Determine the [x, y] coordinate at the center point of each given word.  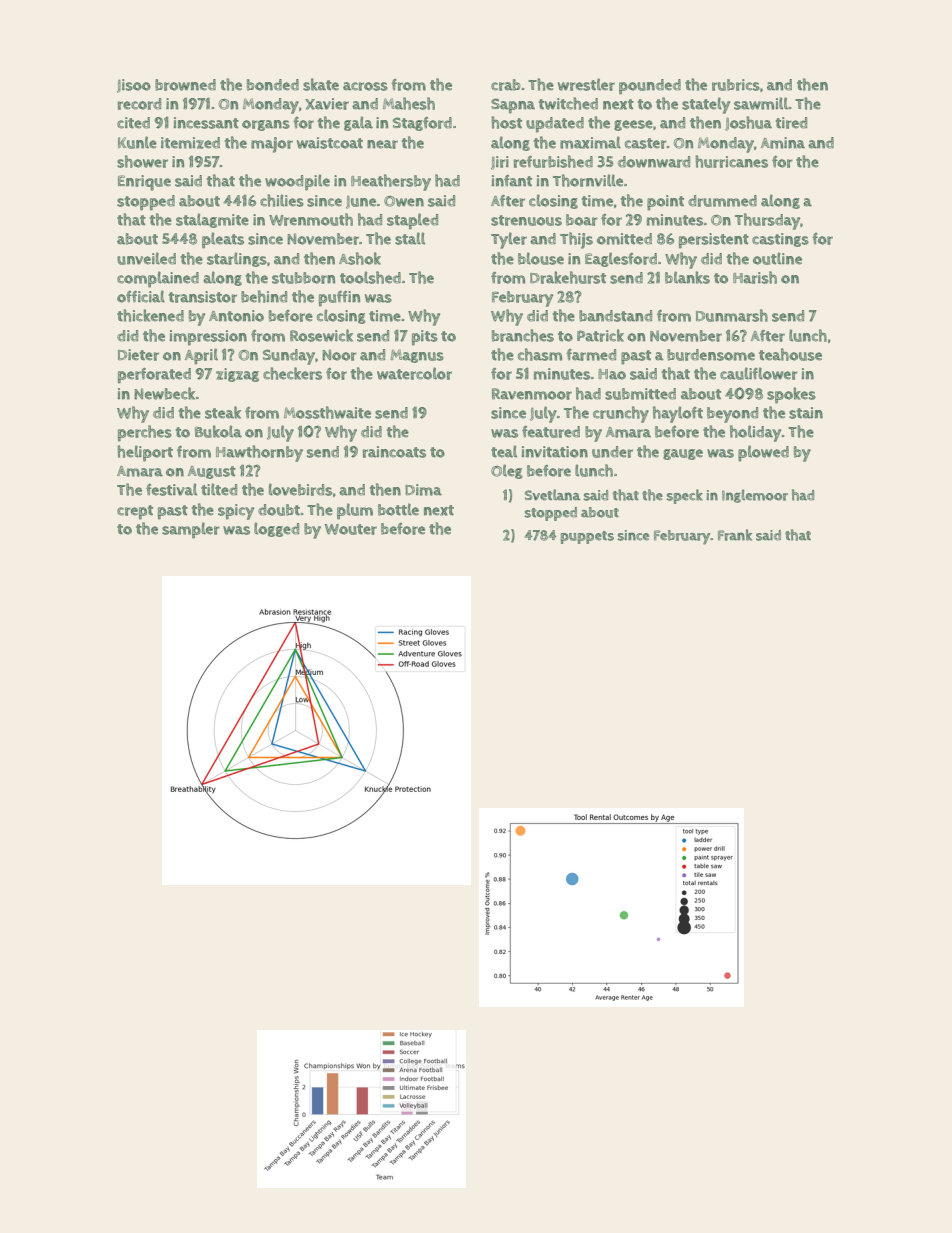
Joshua [748, 123]
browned [185, 85]
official [141, 296]
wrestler [586, 84]
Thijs [576, 240]
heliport [145, 453]
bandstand [615, 316]
